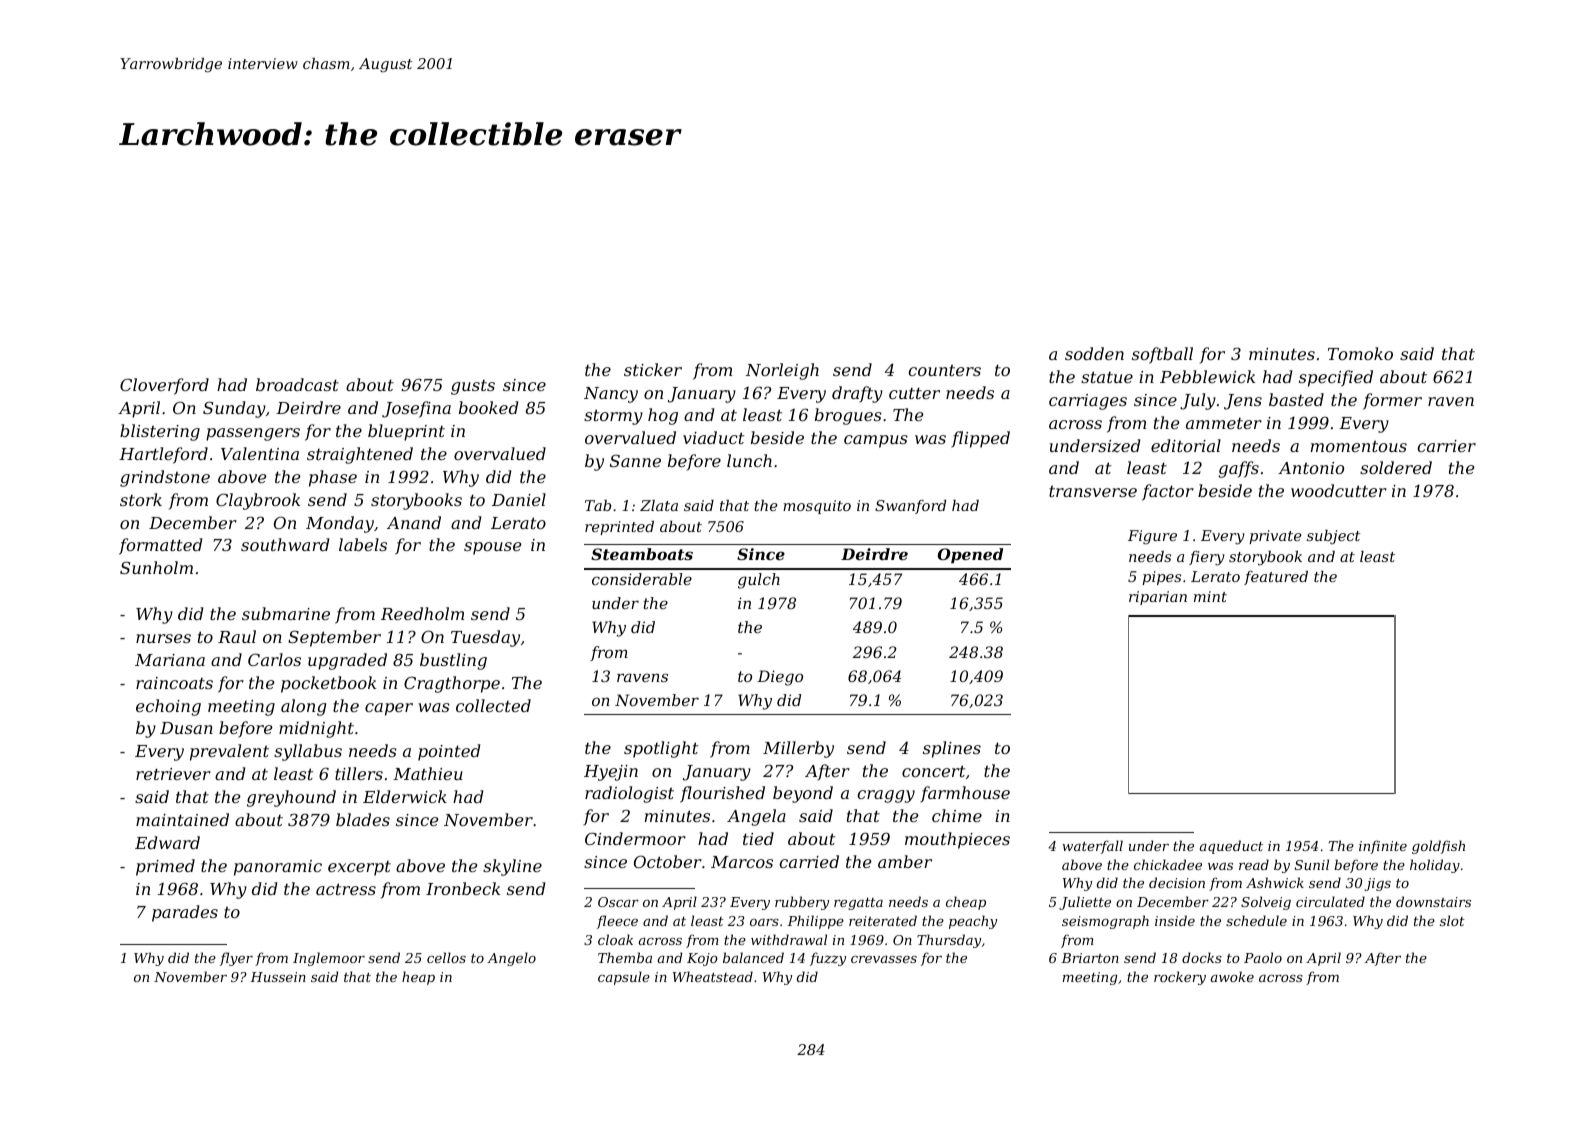 This screenshot has height=1128, width=1595. What do you see at coordinates (1094, 353) in the screenshot?
I see `sodden` at bounding box center [1094, 353].
